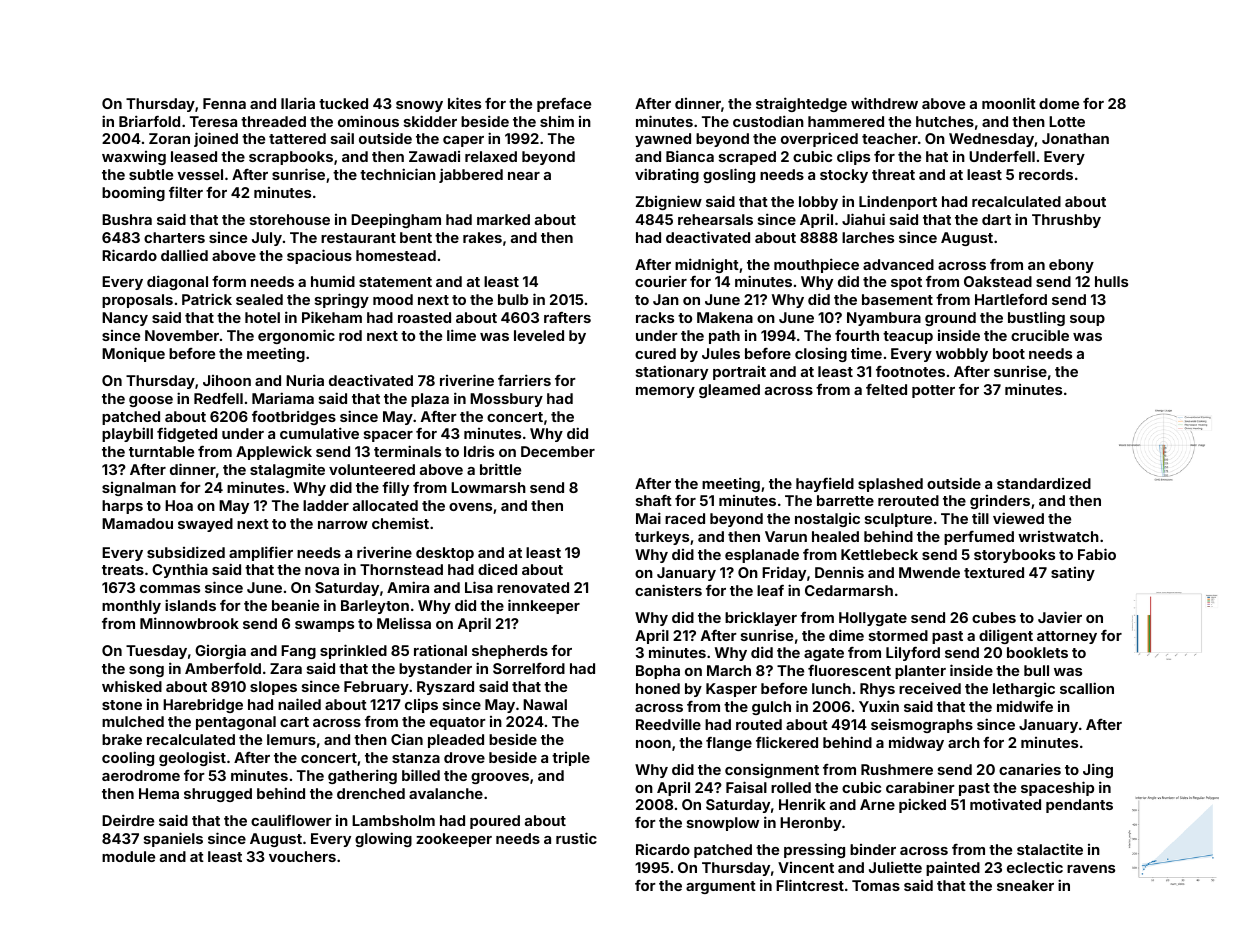 Image resolution: width=1233 pixels, height=952 pixels. Describe the element at coordinates (464, 103) in the screenshot. I see `kites` at that location.
